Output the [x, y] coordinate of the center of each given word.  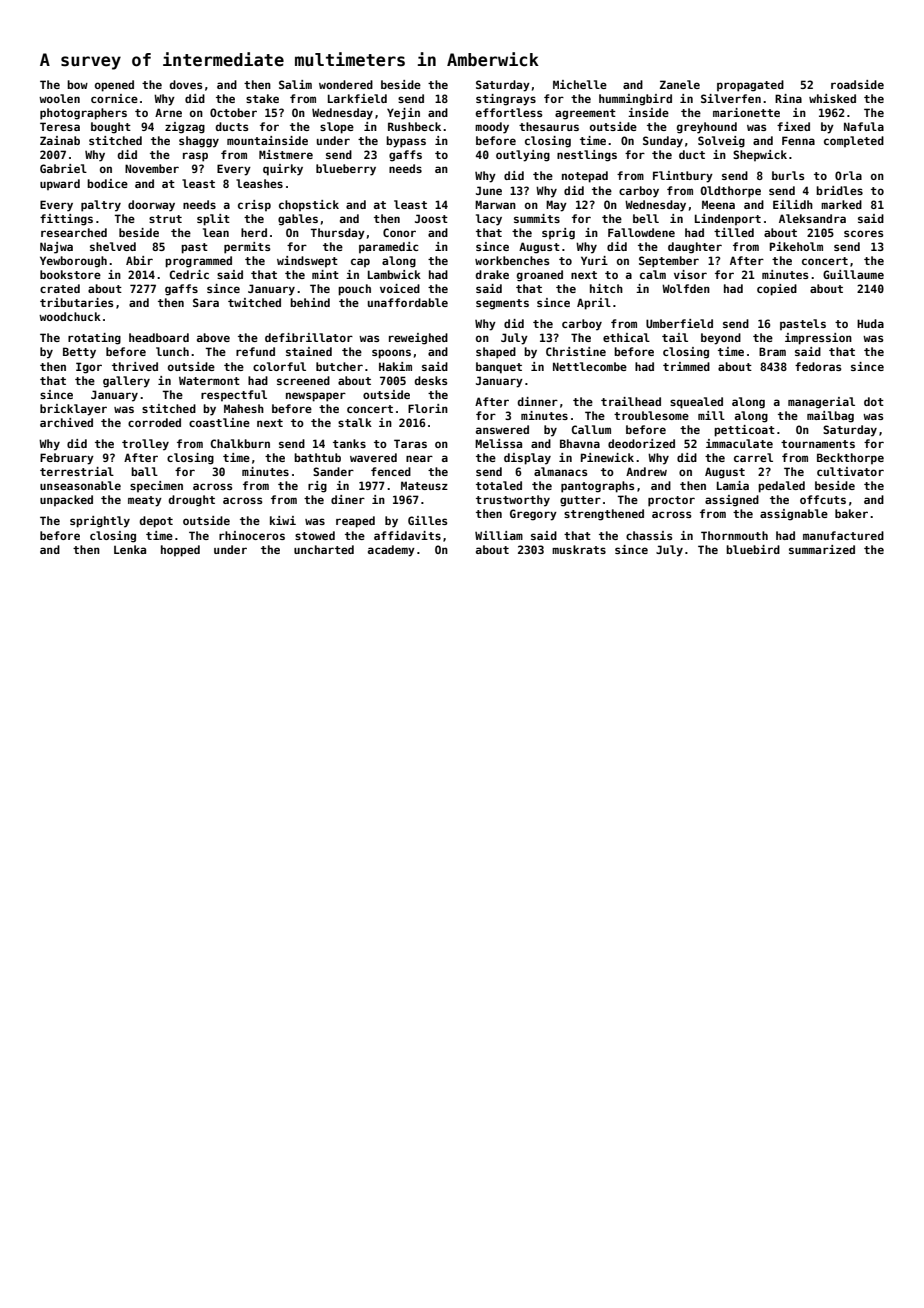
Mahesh [244, 408]
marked [841, 204]
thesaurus [549, 126]
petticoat [744, 431]
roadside [857, 84]
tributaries [77, 302]
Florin [428, 408]
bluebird [753, 549]
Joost [431, 218]
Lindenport [728, 219]
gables [298, 220]
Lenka [130, 549]
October [233, 112]
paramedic [388, 247]
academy [391, 551]
